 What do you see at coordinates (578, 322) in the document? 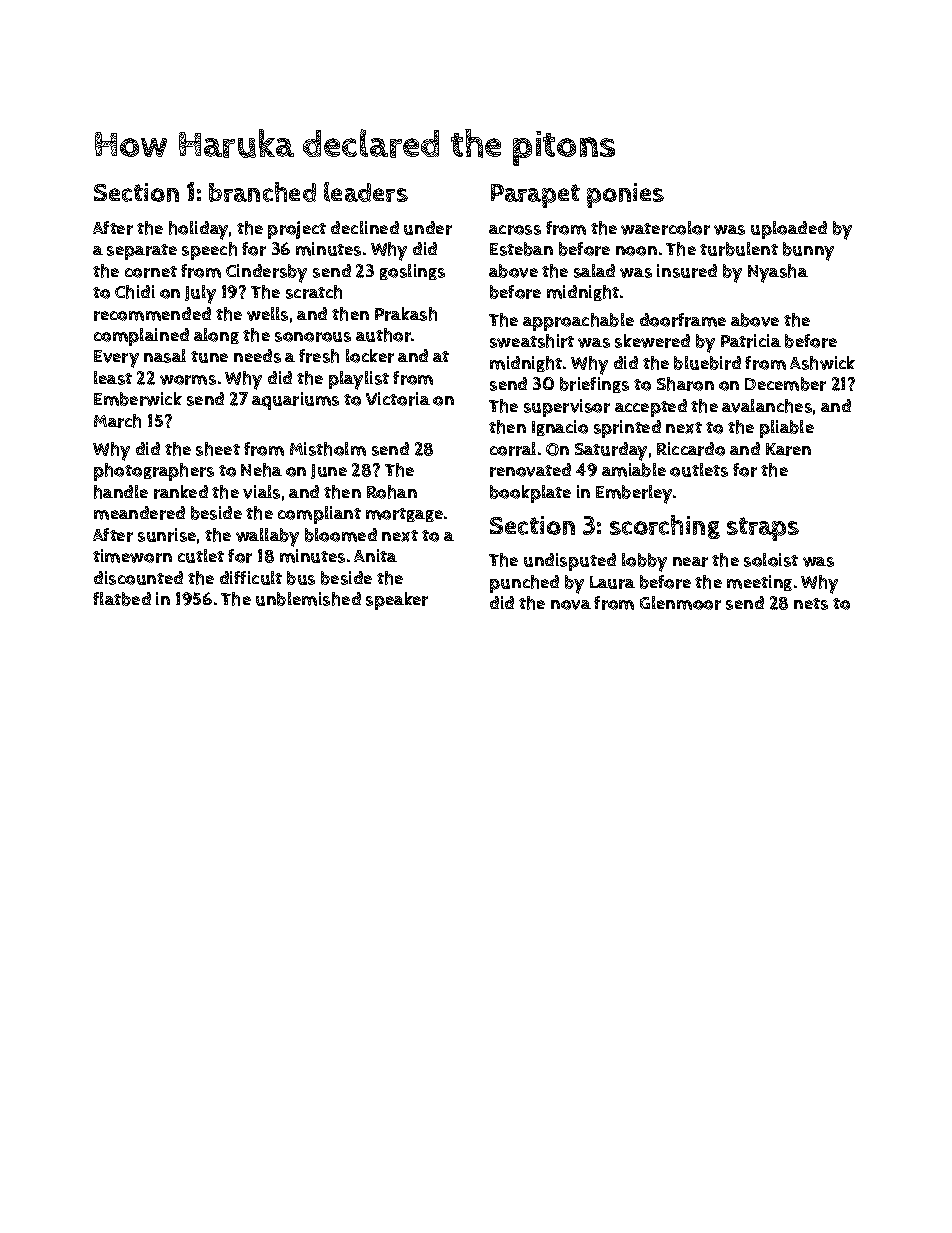
I see `approachable` at bounding box center [578, 322].
